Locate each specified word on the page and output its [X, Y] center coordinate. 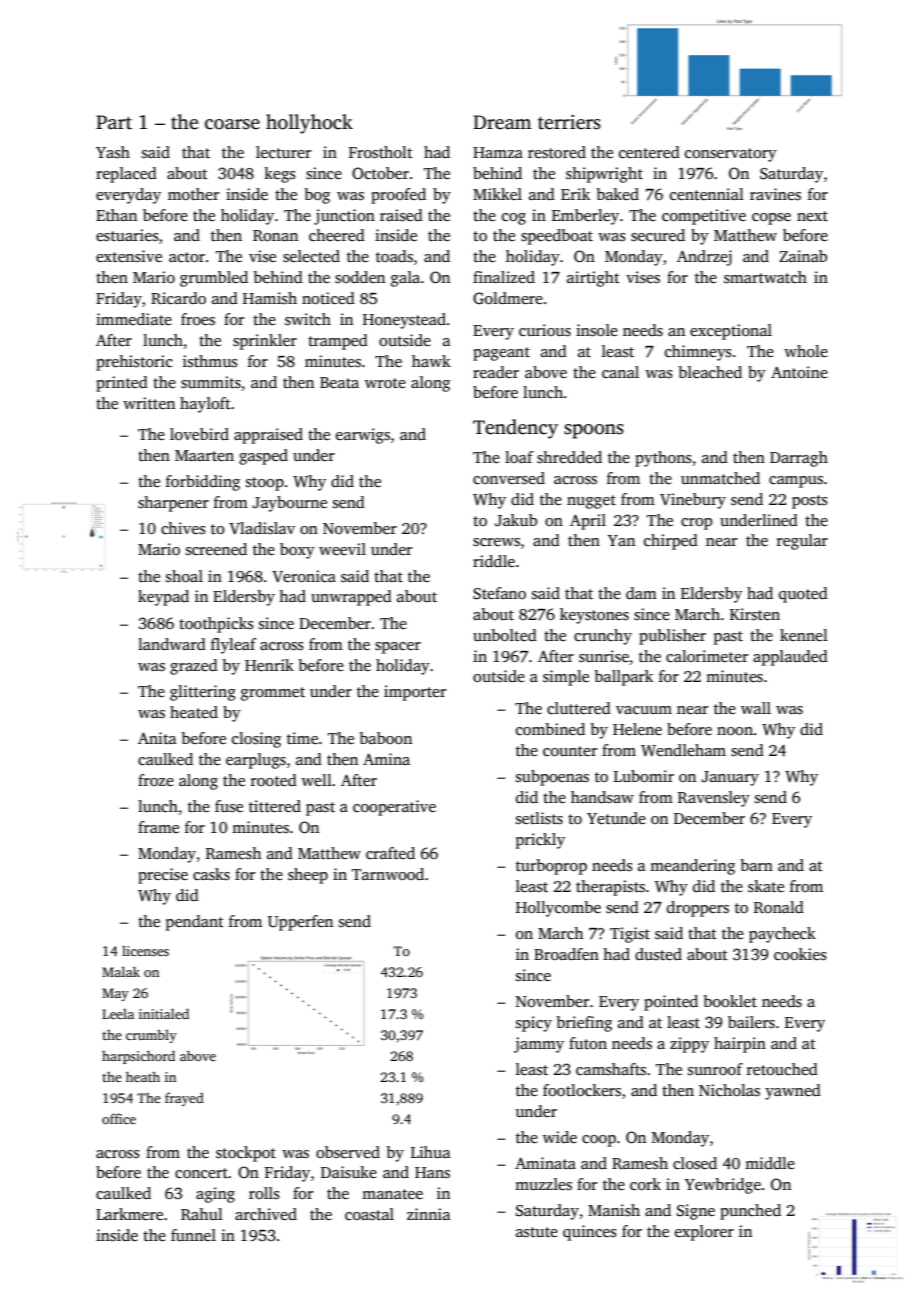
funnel [193, 1235]
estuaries [127, 235]
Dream [502, 122]
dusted [658, 954]
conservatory [731, 155]
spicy [534, 1024]
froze [156, 780]
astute [537, 1232]
